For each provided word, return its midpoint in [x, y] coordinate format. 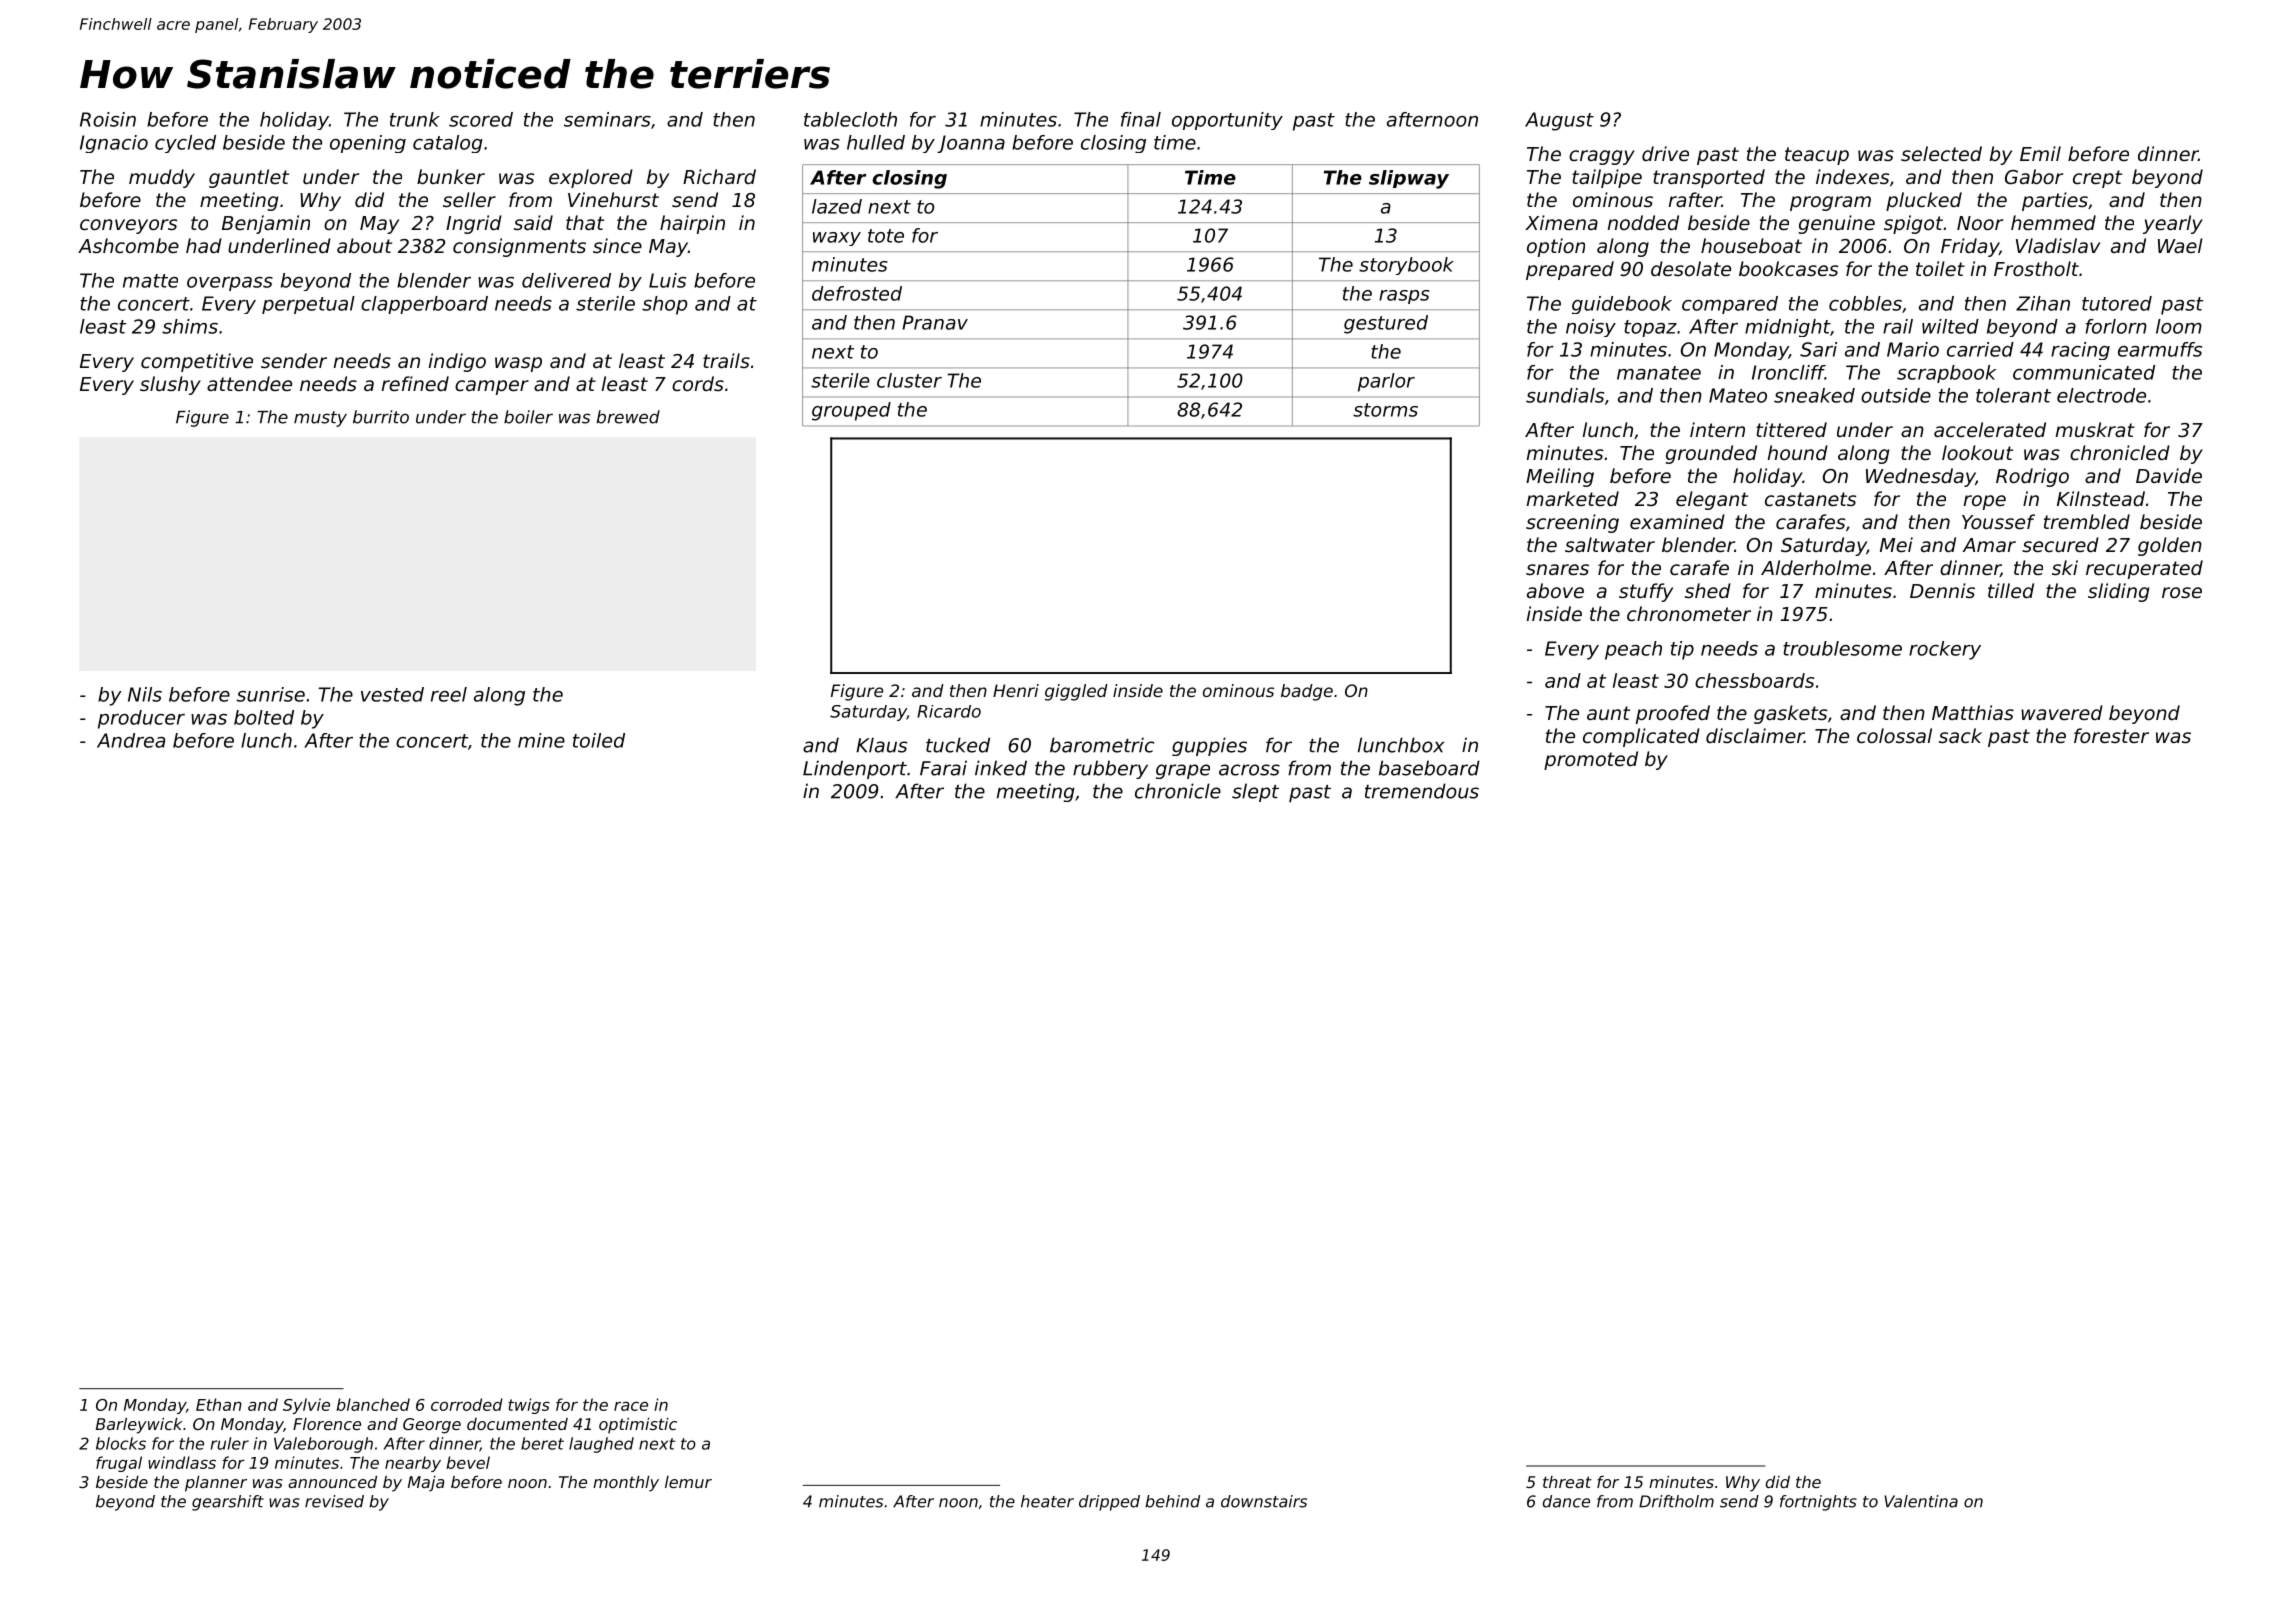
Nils [145, 694]
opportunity [1227, 121]
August [1559, 121]
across [1249, 770]
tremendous [1422, 791]
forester [2111, 735]
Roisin [108, 119]
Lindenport [855, 769]
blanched [373, 1404]
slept [1255, 792]
